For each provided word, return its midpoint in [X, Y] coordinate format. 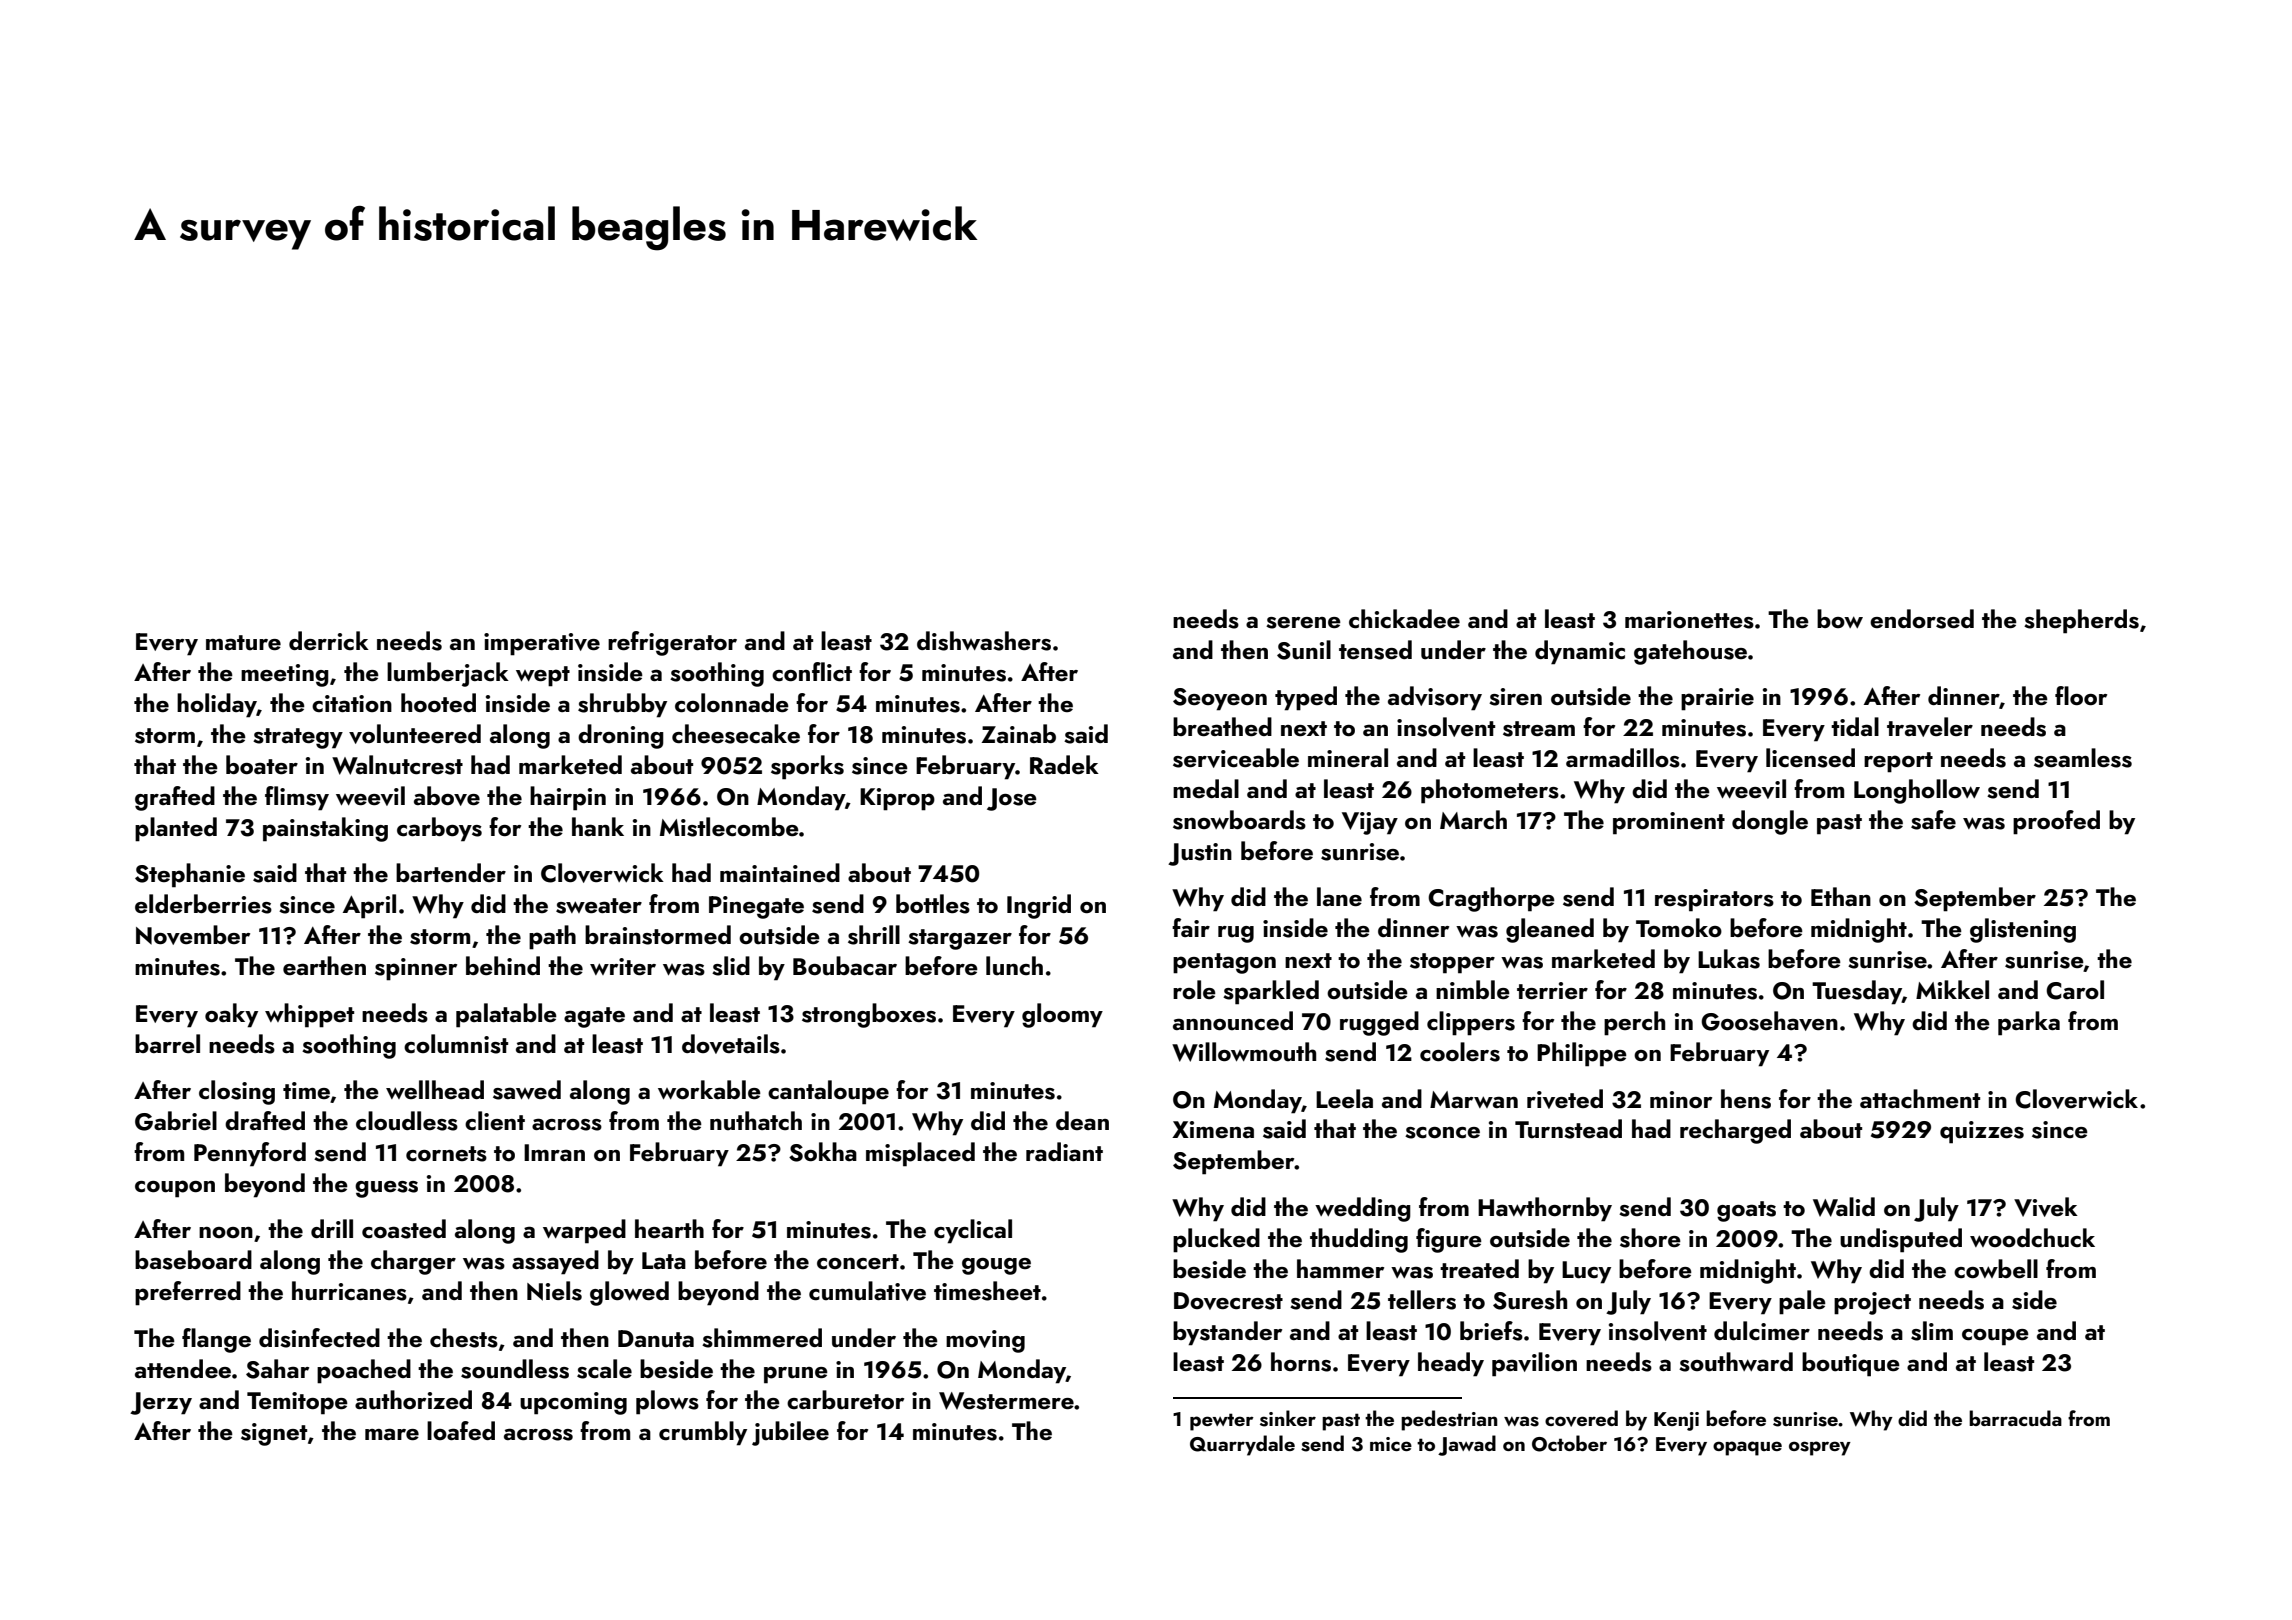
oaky [231, 1015]
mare [392, 1434]
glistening [2023, 930]
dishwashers [984, 641]
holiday [217, 705]
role [1194, 989]
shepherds [2081, 621]
